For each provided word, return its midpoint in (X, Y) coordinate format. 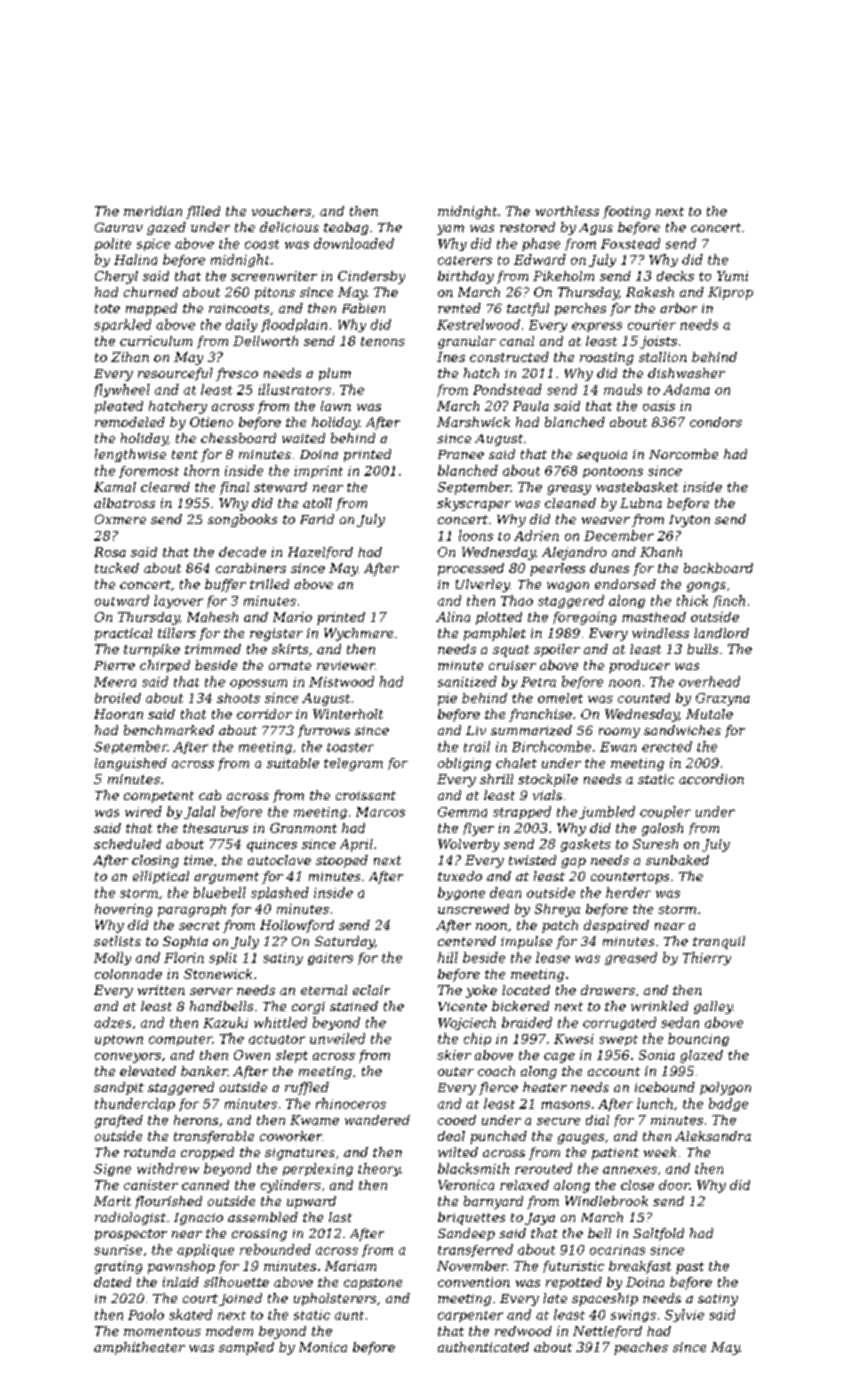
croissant (366, 795)
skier (454, 1055)
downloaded (354, 243)
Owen (252, 1055)
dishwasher (686, 373)
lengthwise (130, 455)
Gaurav (119, 227)
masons (565, 1105)
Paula (531, 406)
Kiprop (730, 293)
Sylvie (684, 1315)
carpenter (470, 1316)
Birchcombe (551, 746)
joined (240, 1299)
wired (143, 811)
